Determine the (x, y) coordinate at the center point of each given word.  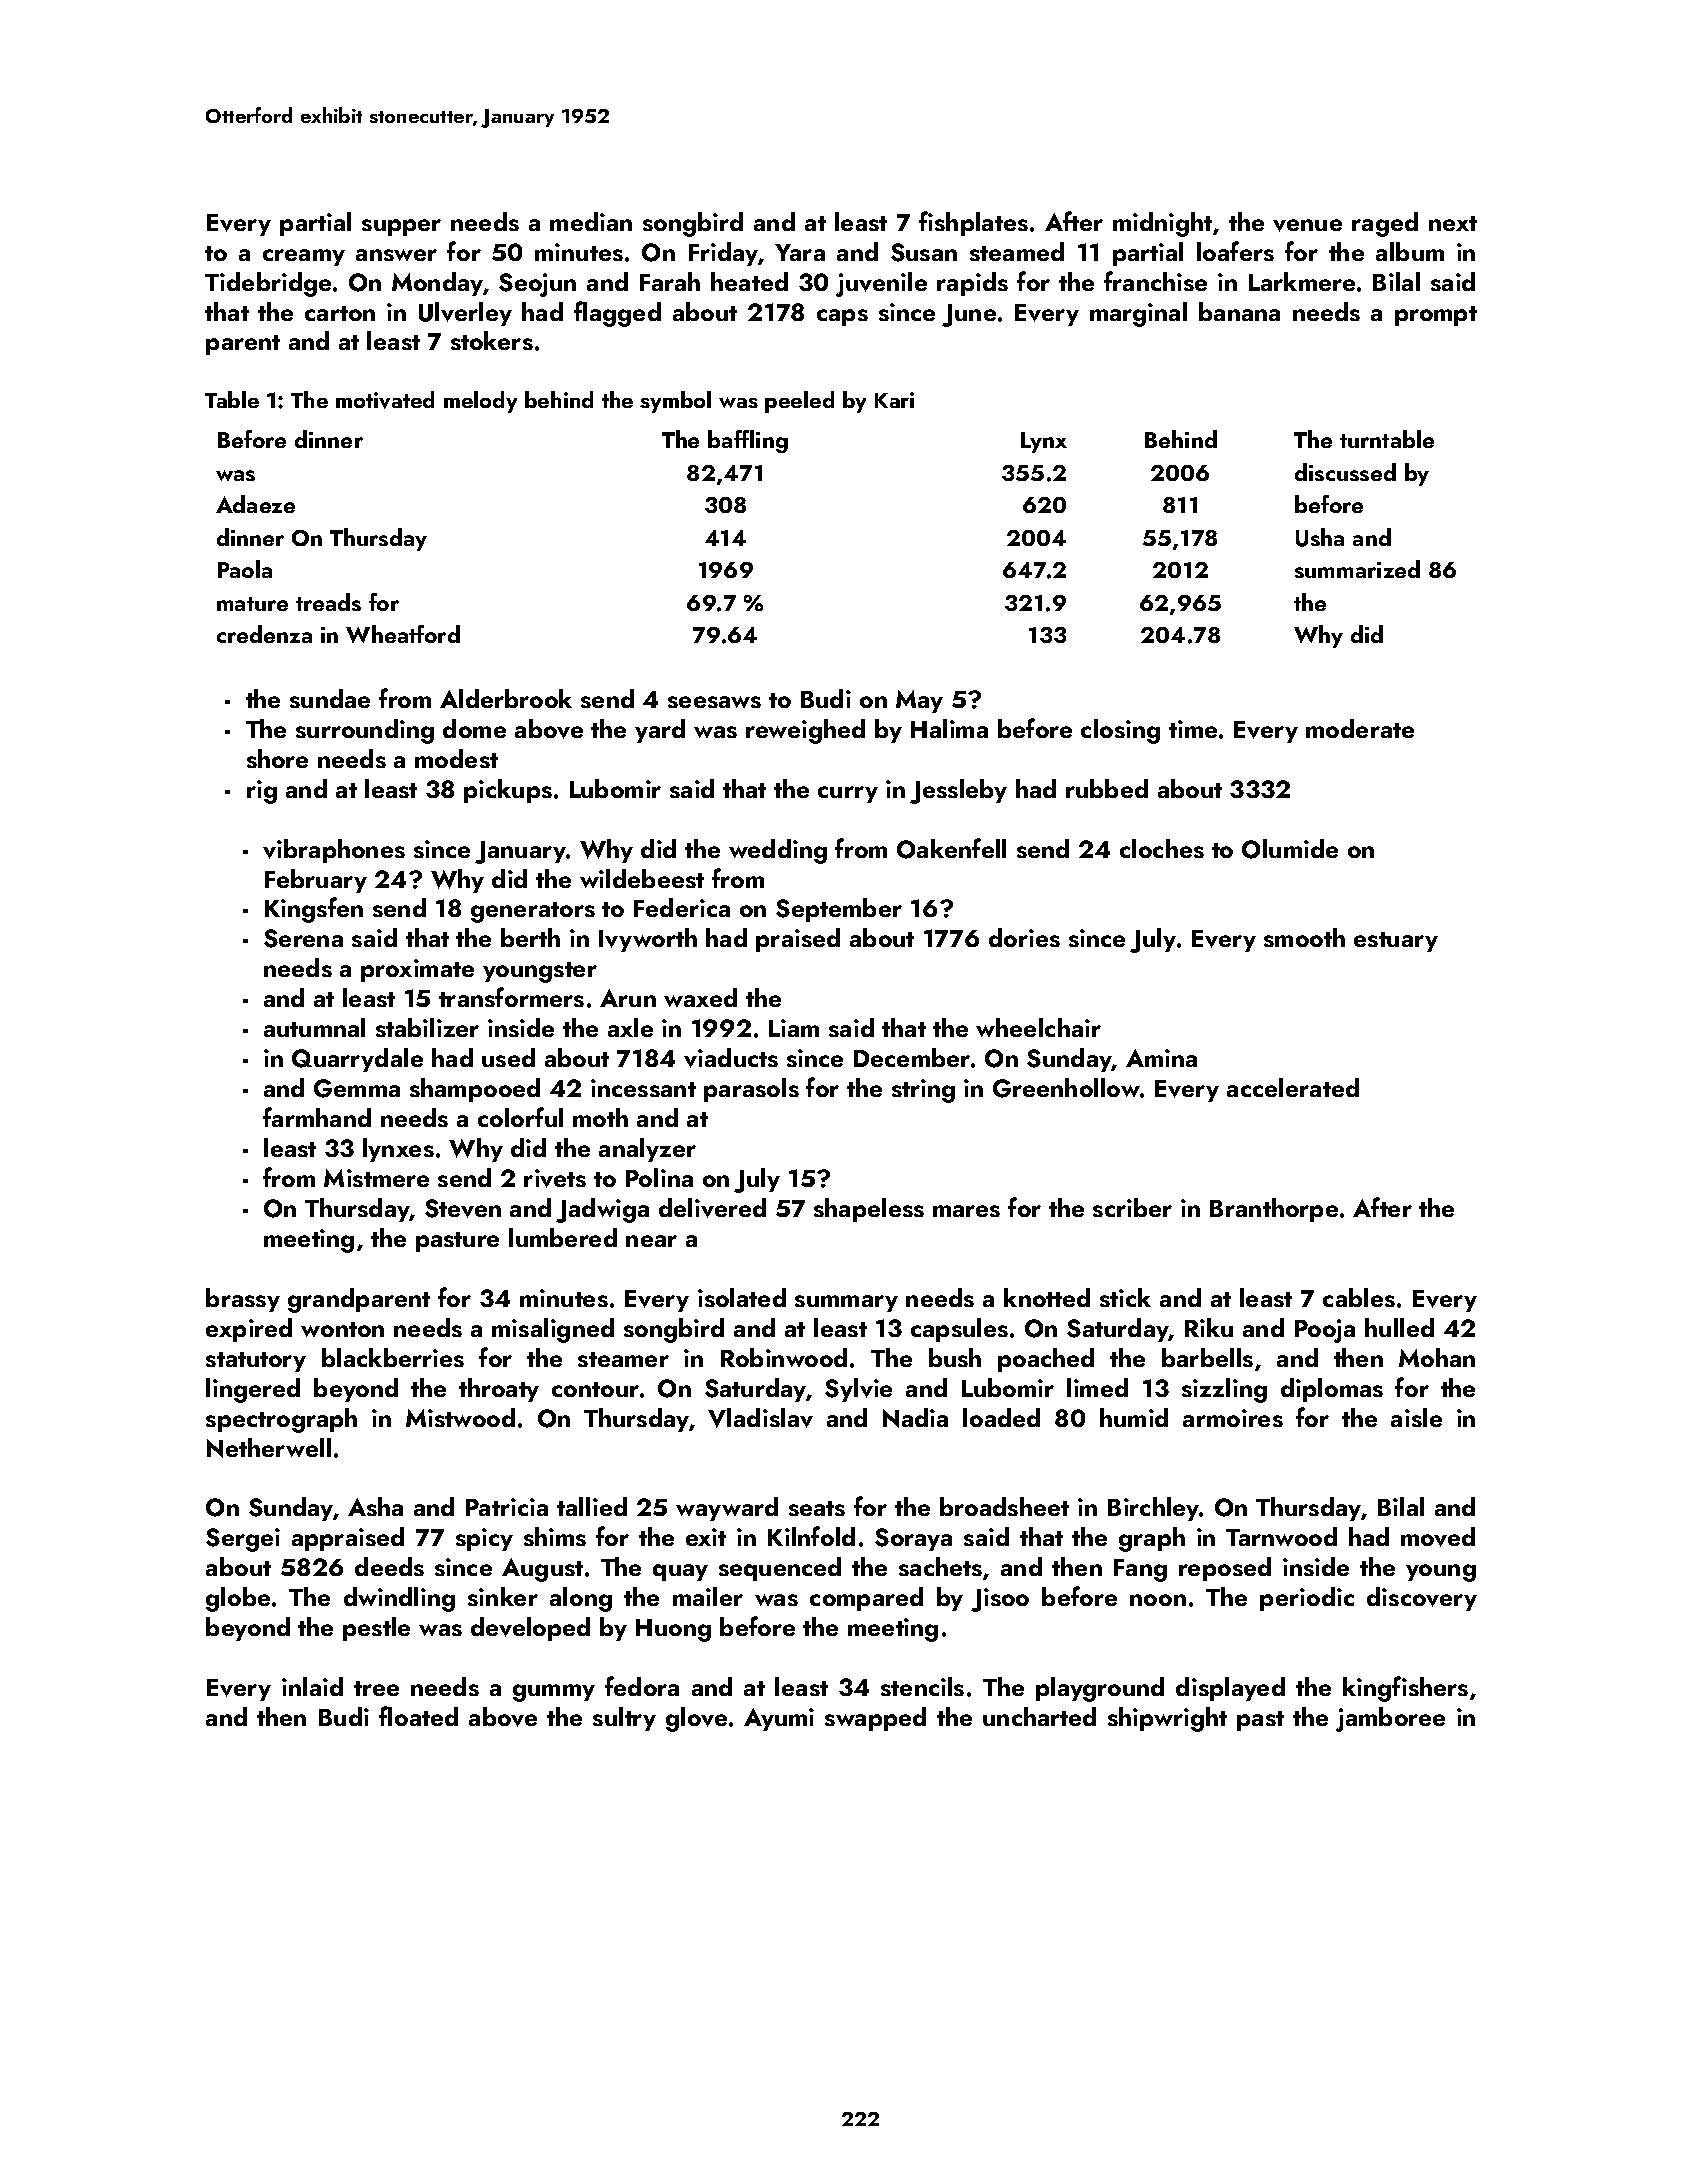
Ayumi (779, 1719)
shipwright (1167, 1719)
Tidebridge (268, 284)
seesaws (714, 702)
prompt (1436, 316)
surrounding (365, 731)
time (1193, 729)
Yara (800, 252)
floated (418, 1716)
